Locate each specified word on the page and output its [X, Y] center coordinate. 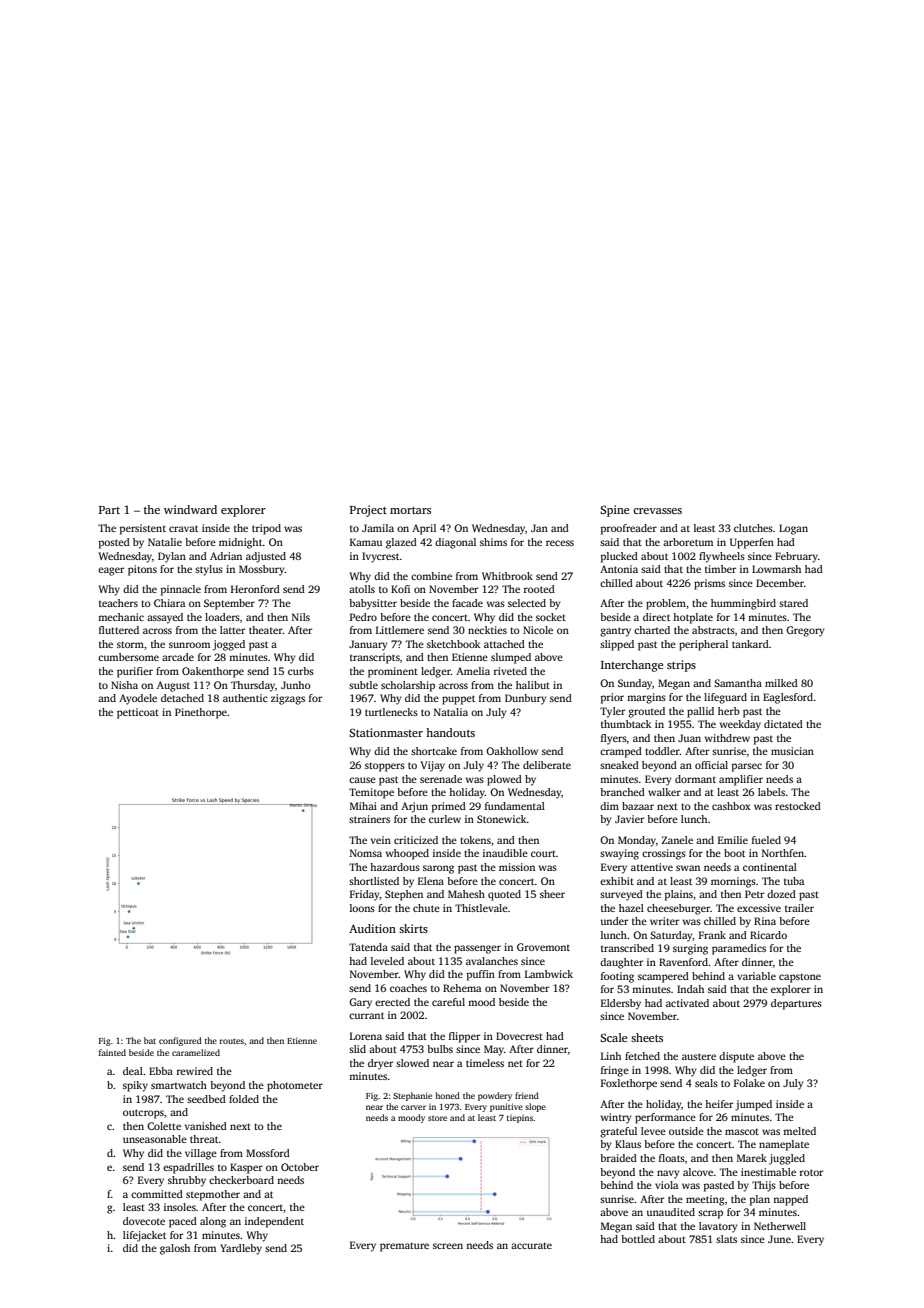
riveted [510, 671]
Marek [752, 1158]
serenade [441, 779]
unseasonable [155, 1139]
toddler [662, 751]
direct [656, 617]
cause [362, 780]
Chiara [169, 603]
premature [404, 1247]
